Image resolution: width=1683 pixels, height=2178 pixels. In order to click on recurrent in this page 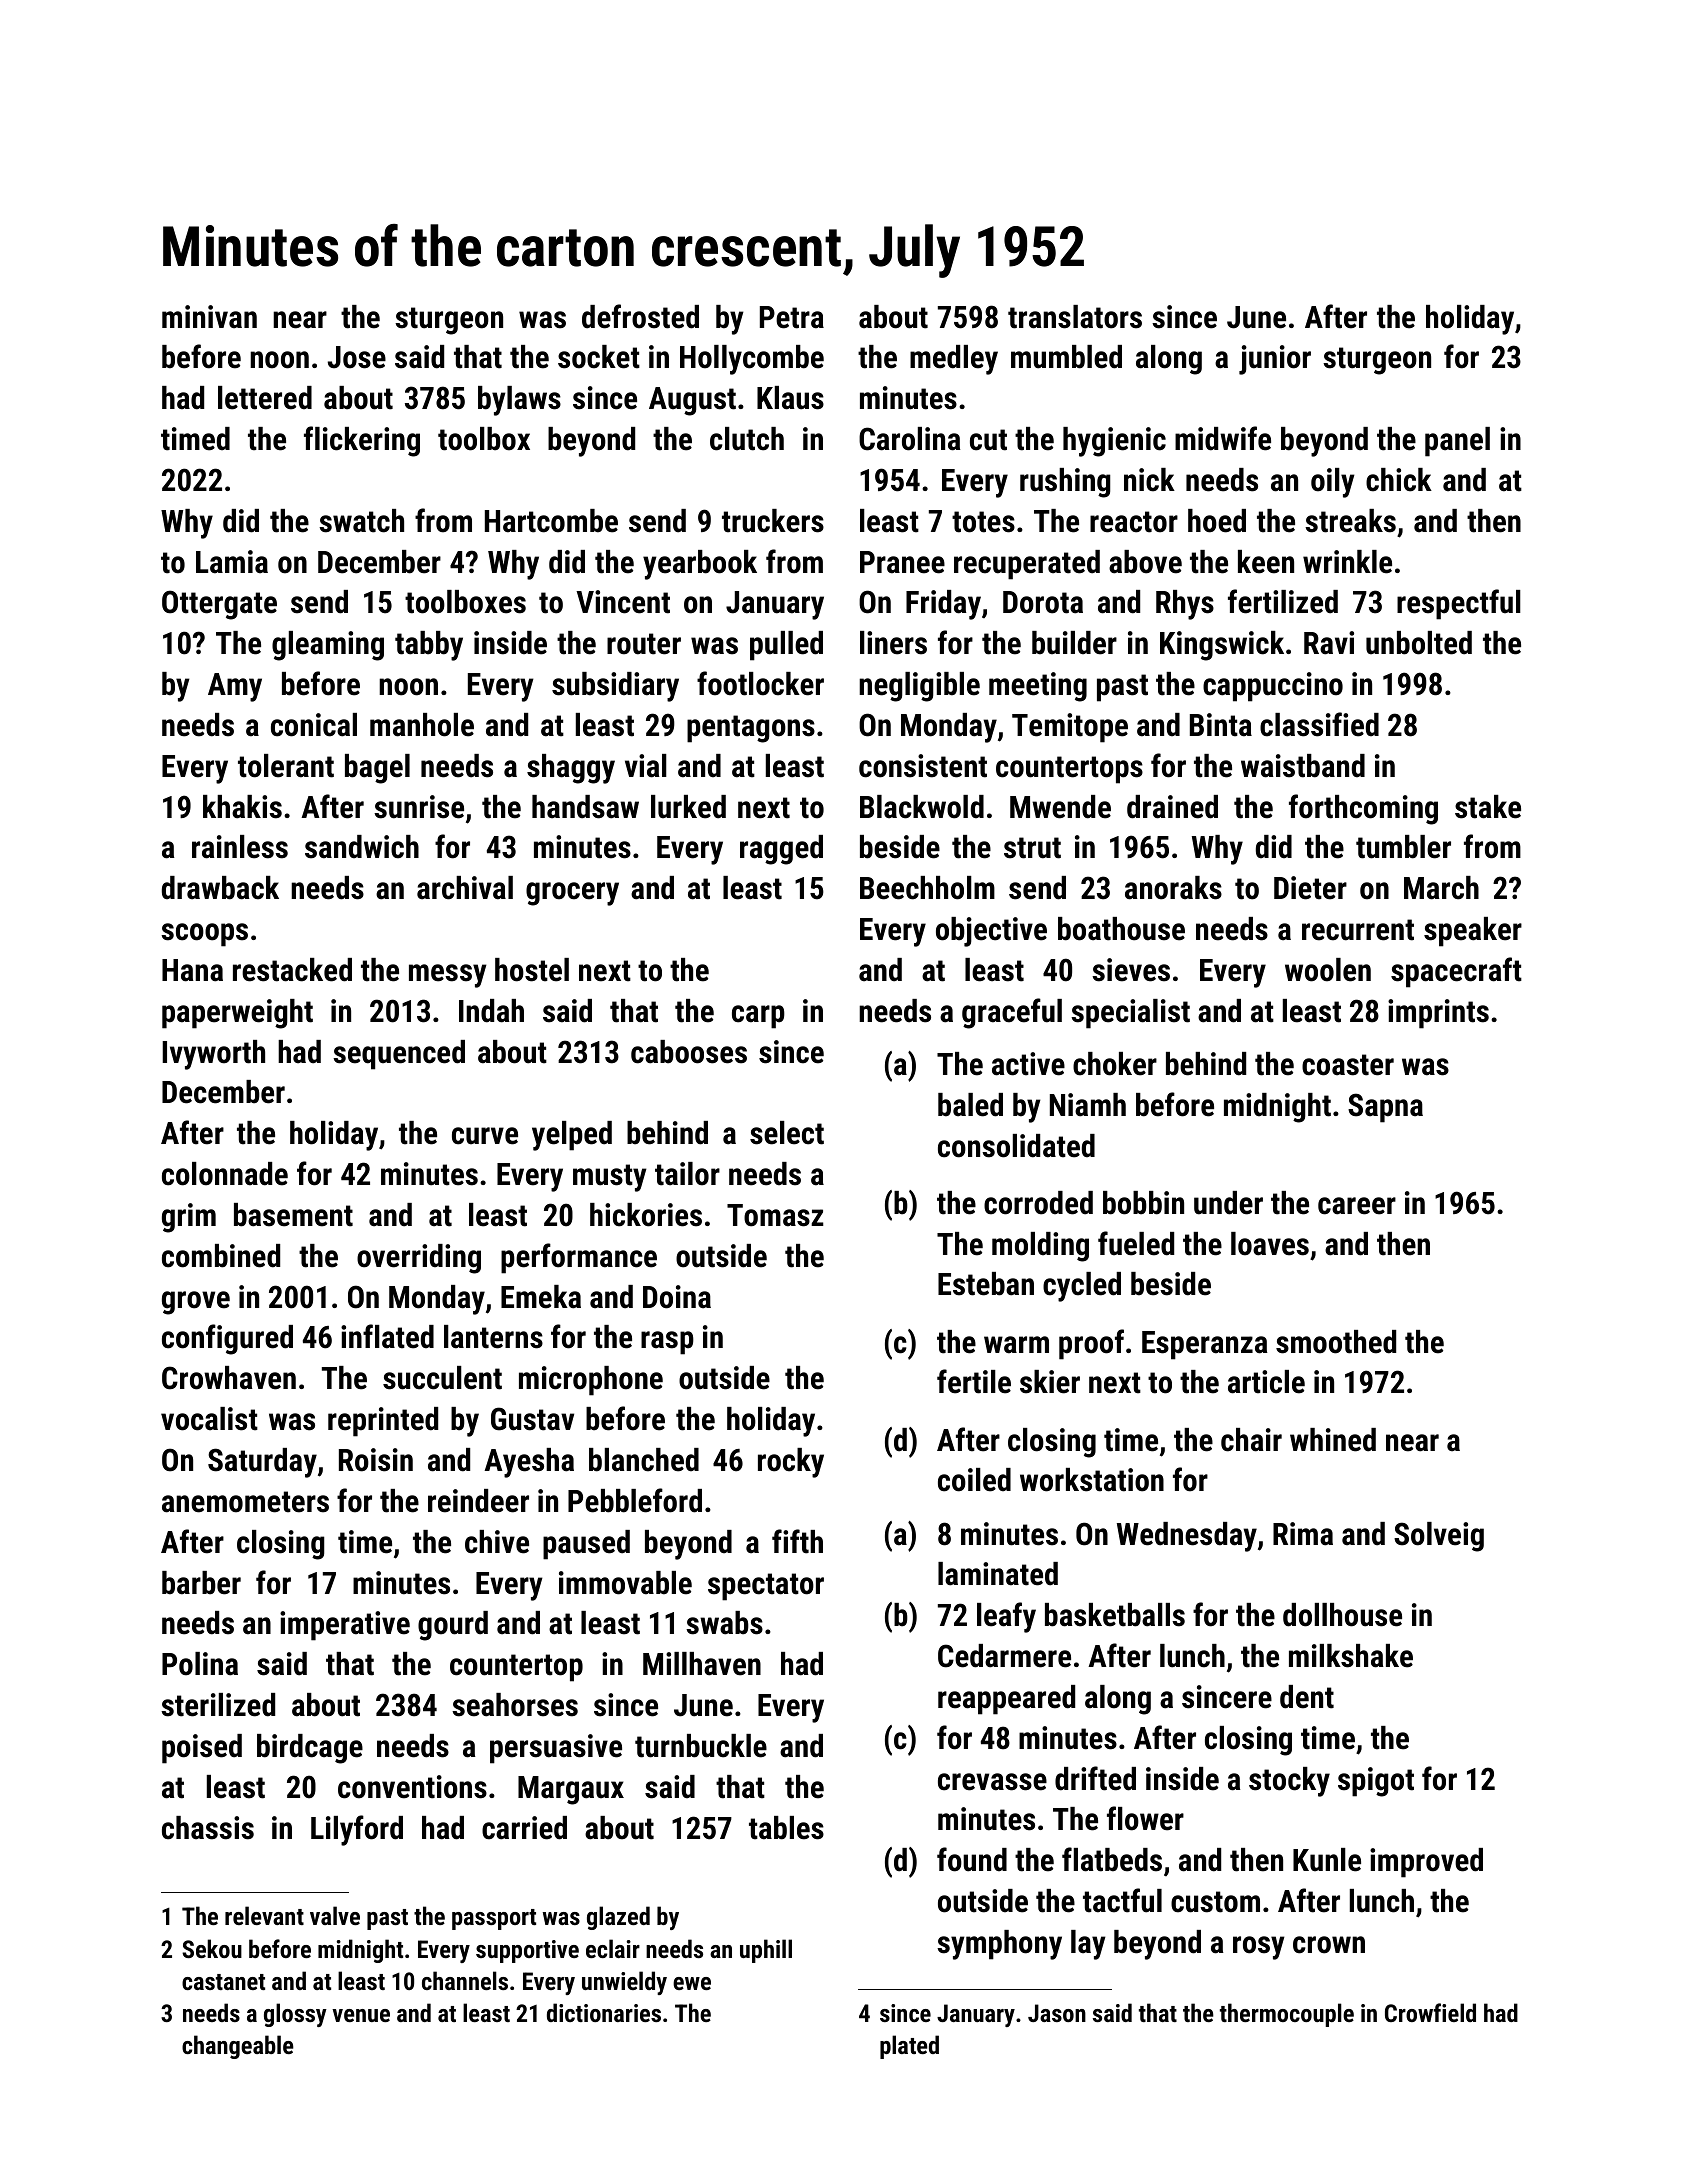, I will do `click(1358, 930)`.
